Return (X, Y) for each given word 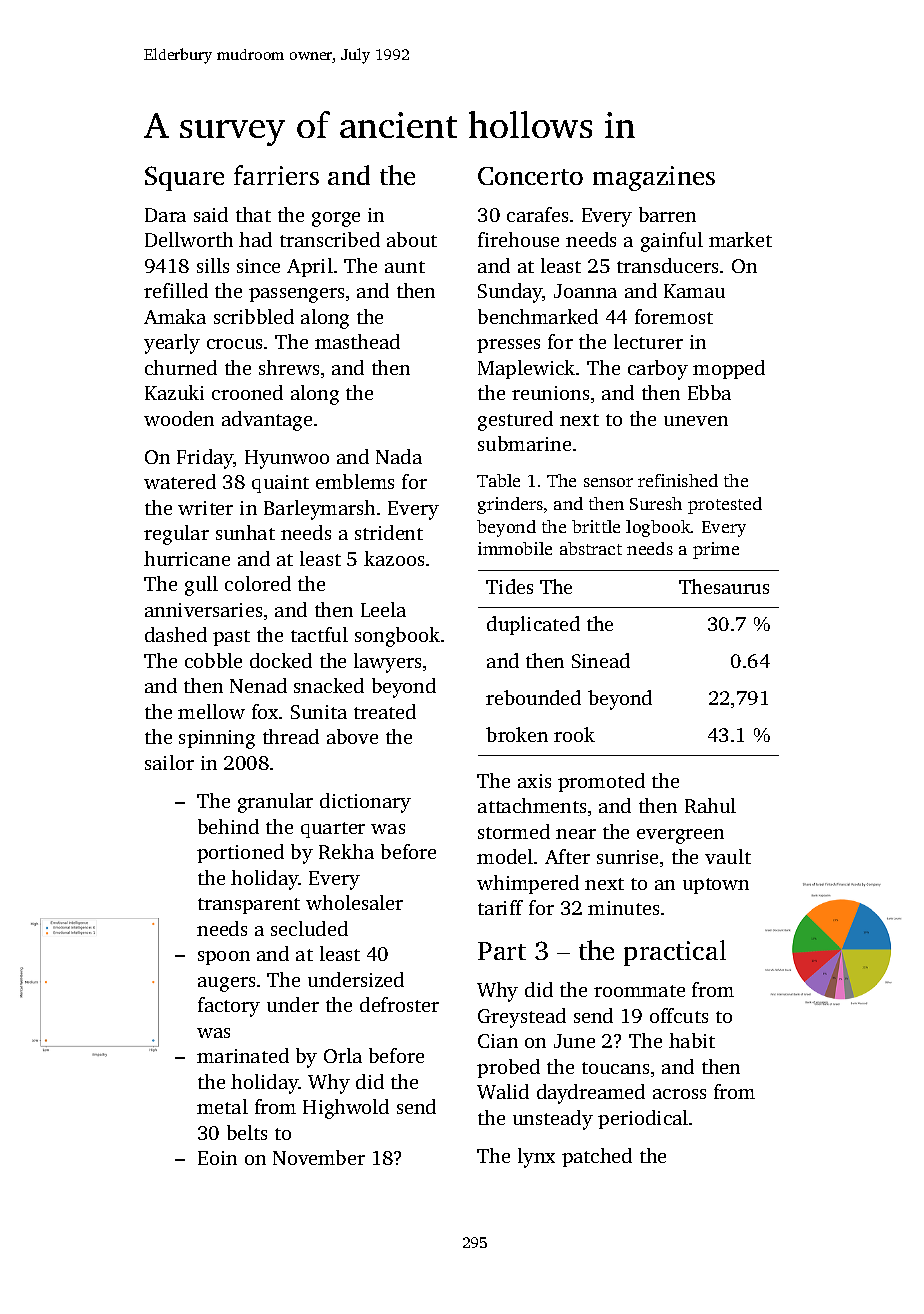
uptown (716, 886)
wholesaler (354, 902)
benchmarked (538, 316)
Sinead (601, 660)
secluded (309, 928)
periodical (643, 1119)
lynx (536, 1158)
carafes (537, 214)
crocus (234, 344)
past (231, 638)
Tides (509, 586)
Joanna (585, 291)
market (740, 239)
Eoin (217, 1158)
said (211, 214)
